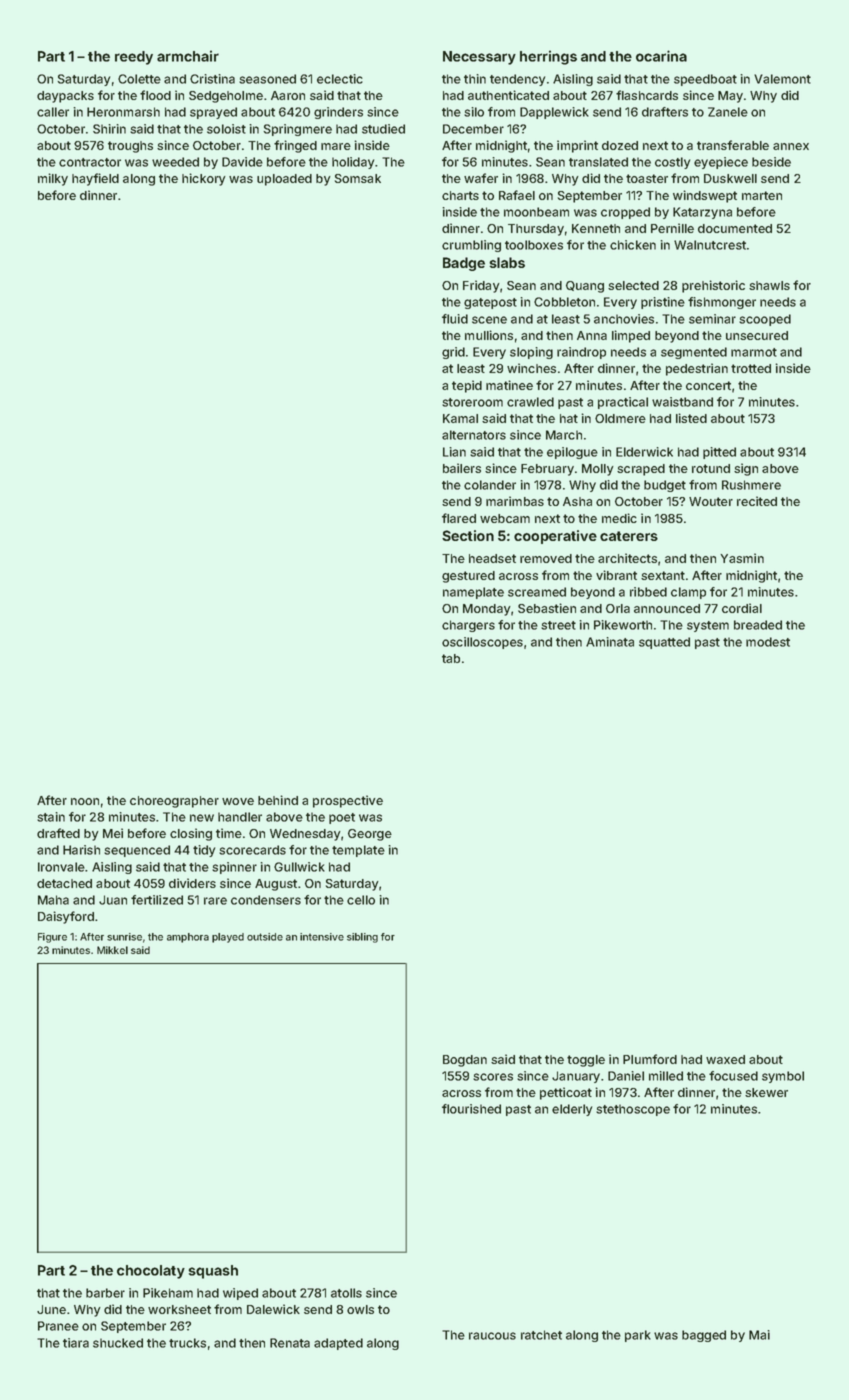 The height and width of the page is (1400, 849). I want to click on charts, so click(460, 195).
